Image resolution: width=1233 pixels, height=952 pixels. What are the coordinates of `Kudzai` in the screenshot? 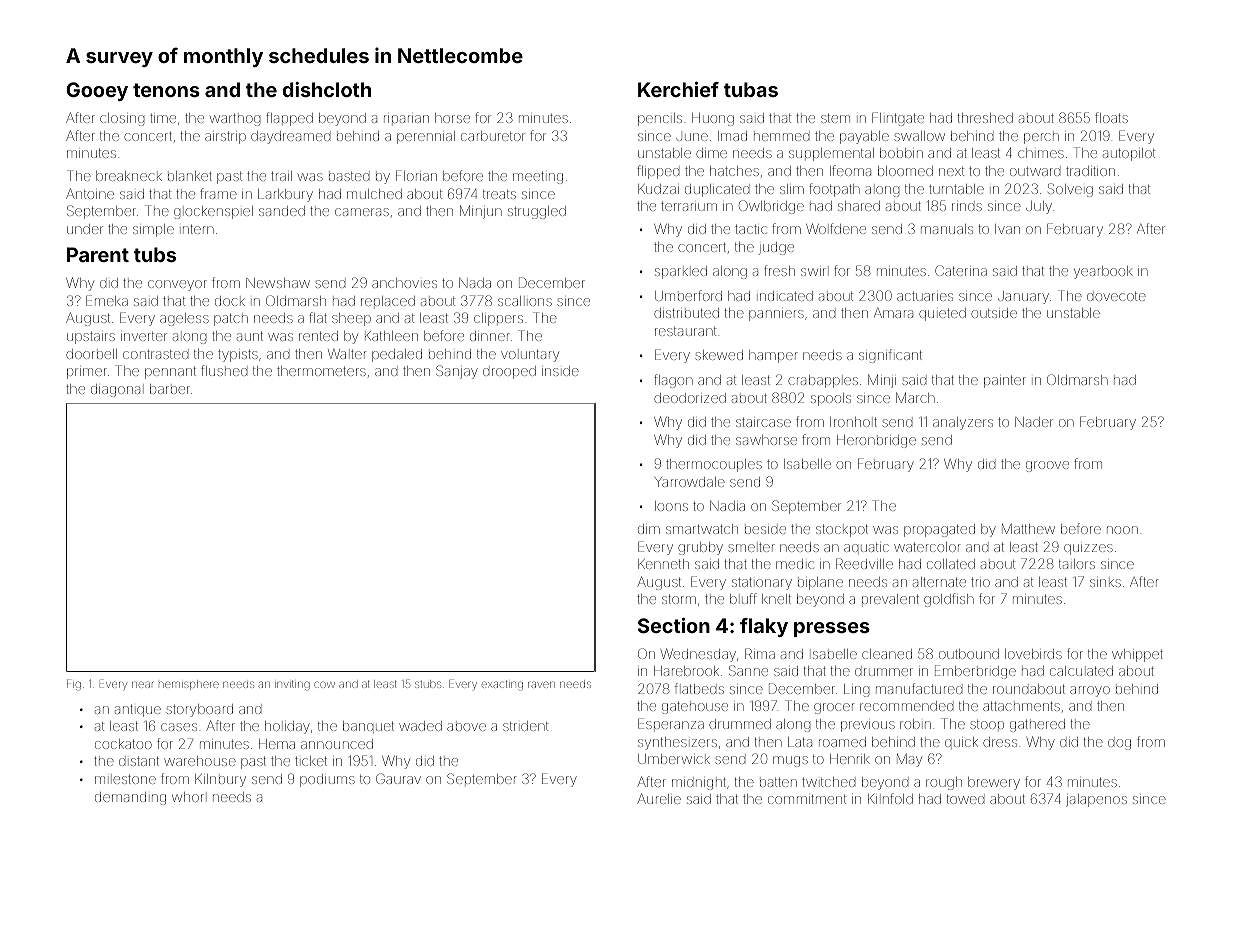 It's located at (658, 189).
